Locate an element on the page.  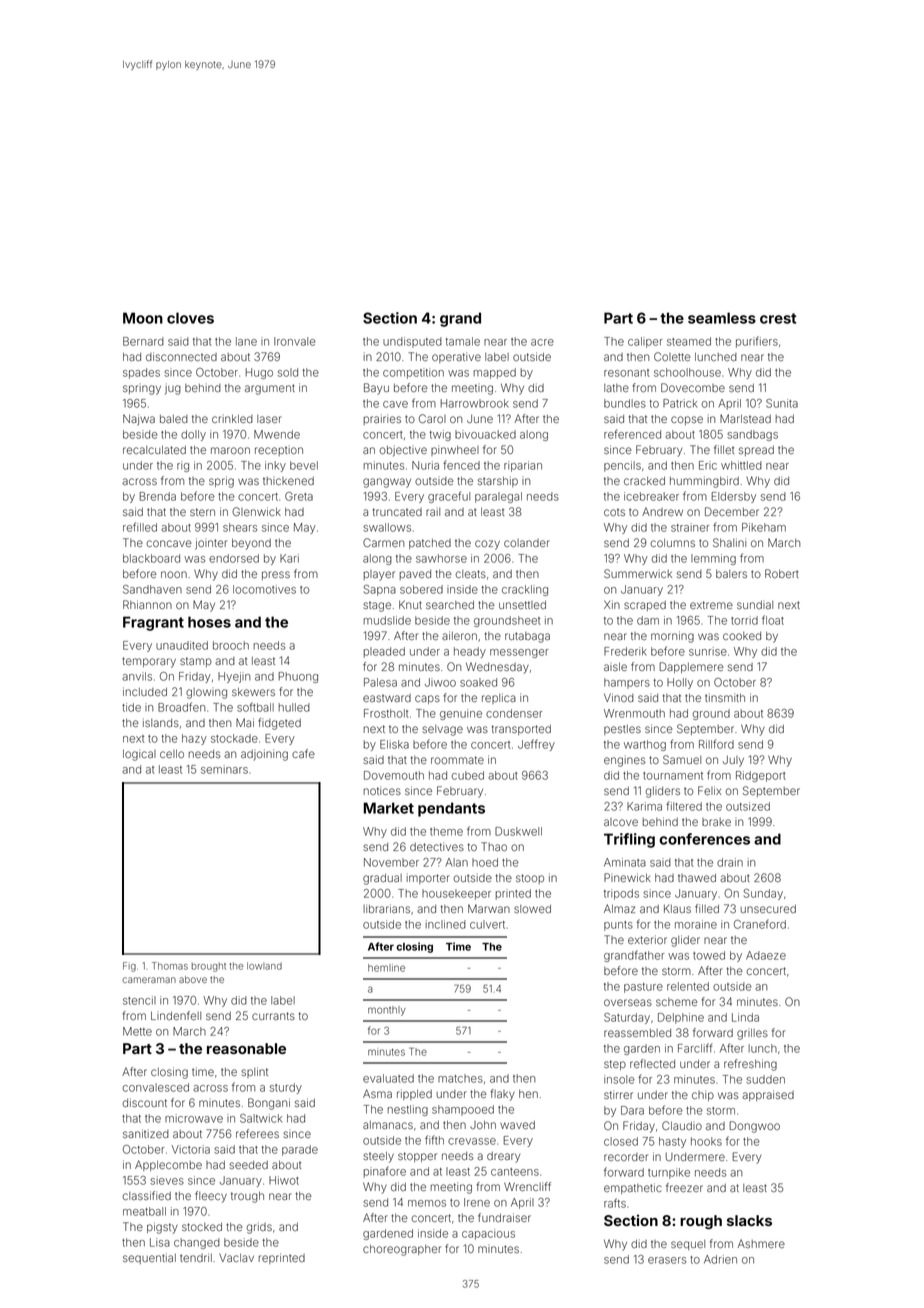
Trifling is located at coordinates (629, 840).
